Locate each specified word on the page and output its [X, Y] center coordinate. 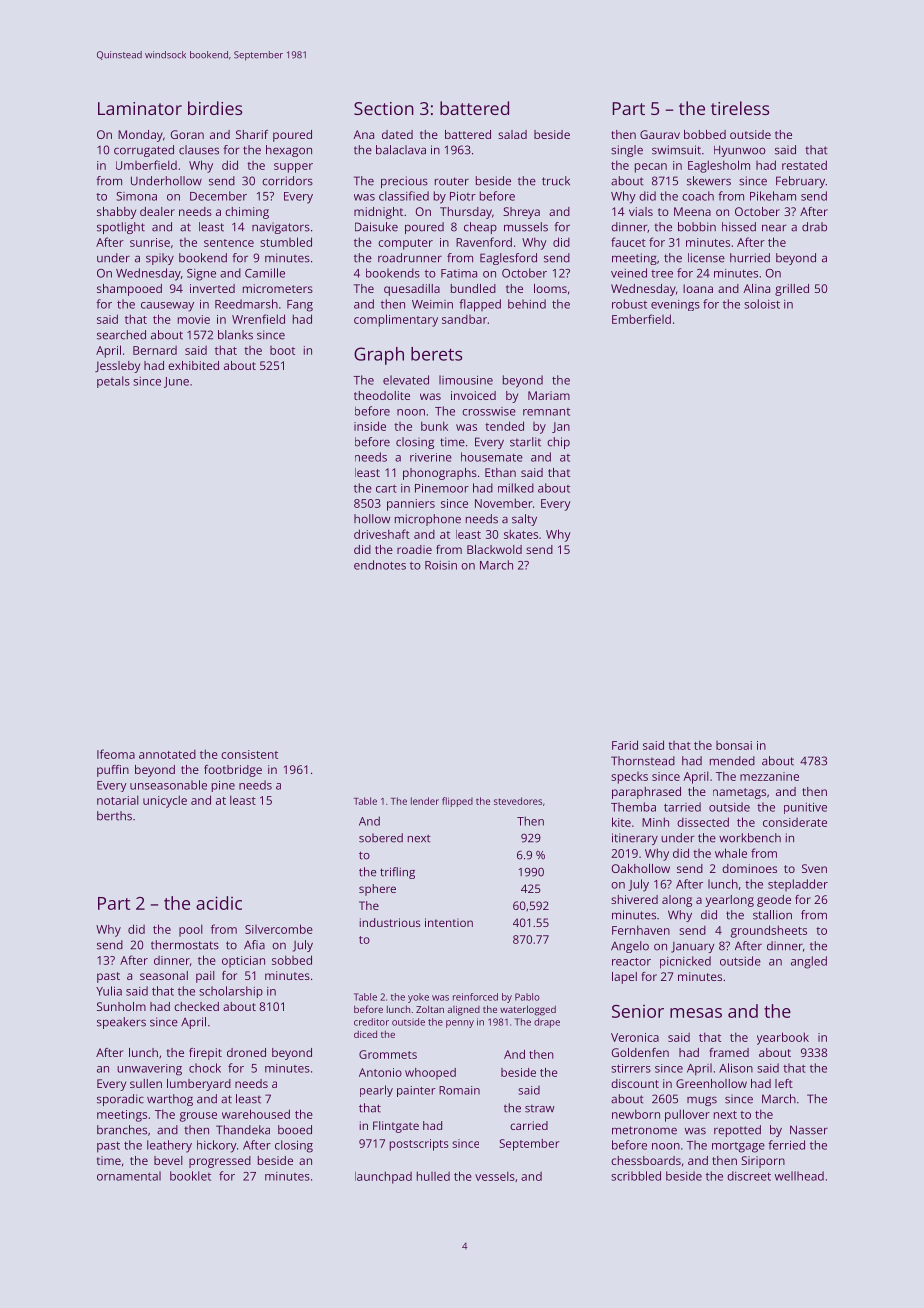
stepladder [798, 885]
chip [558, 443]
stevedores [518, 801]
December [218, 196]
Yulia [109, 991]
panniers [411, 505]
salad [512, 134]
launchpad [383, 1177]
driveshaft [382, 534]
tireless [740, 108]
